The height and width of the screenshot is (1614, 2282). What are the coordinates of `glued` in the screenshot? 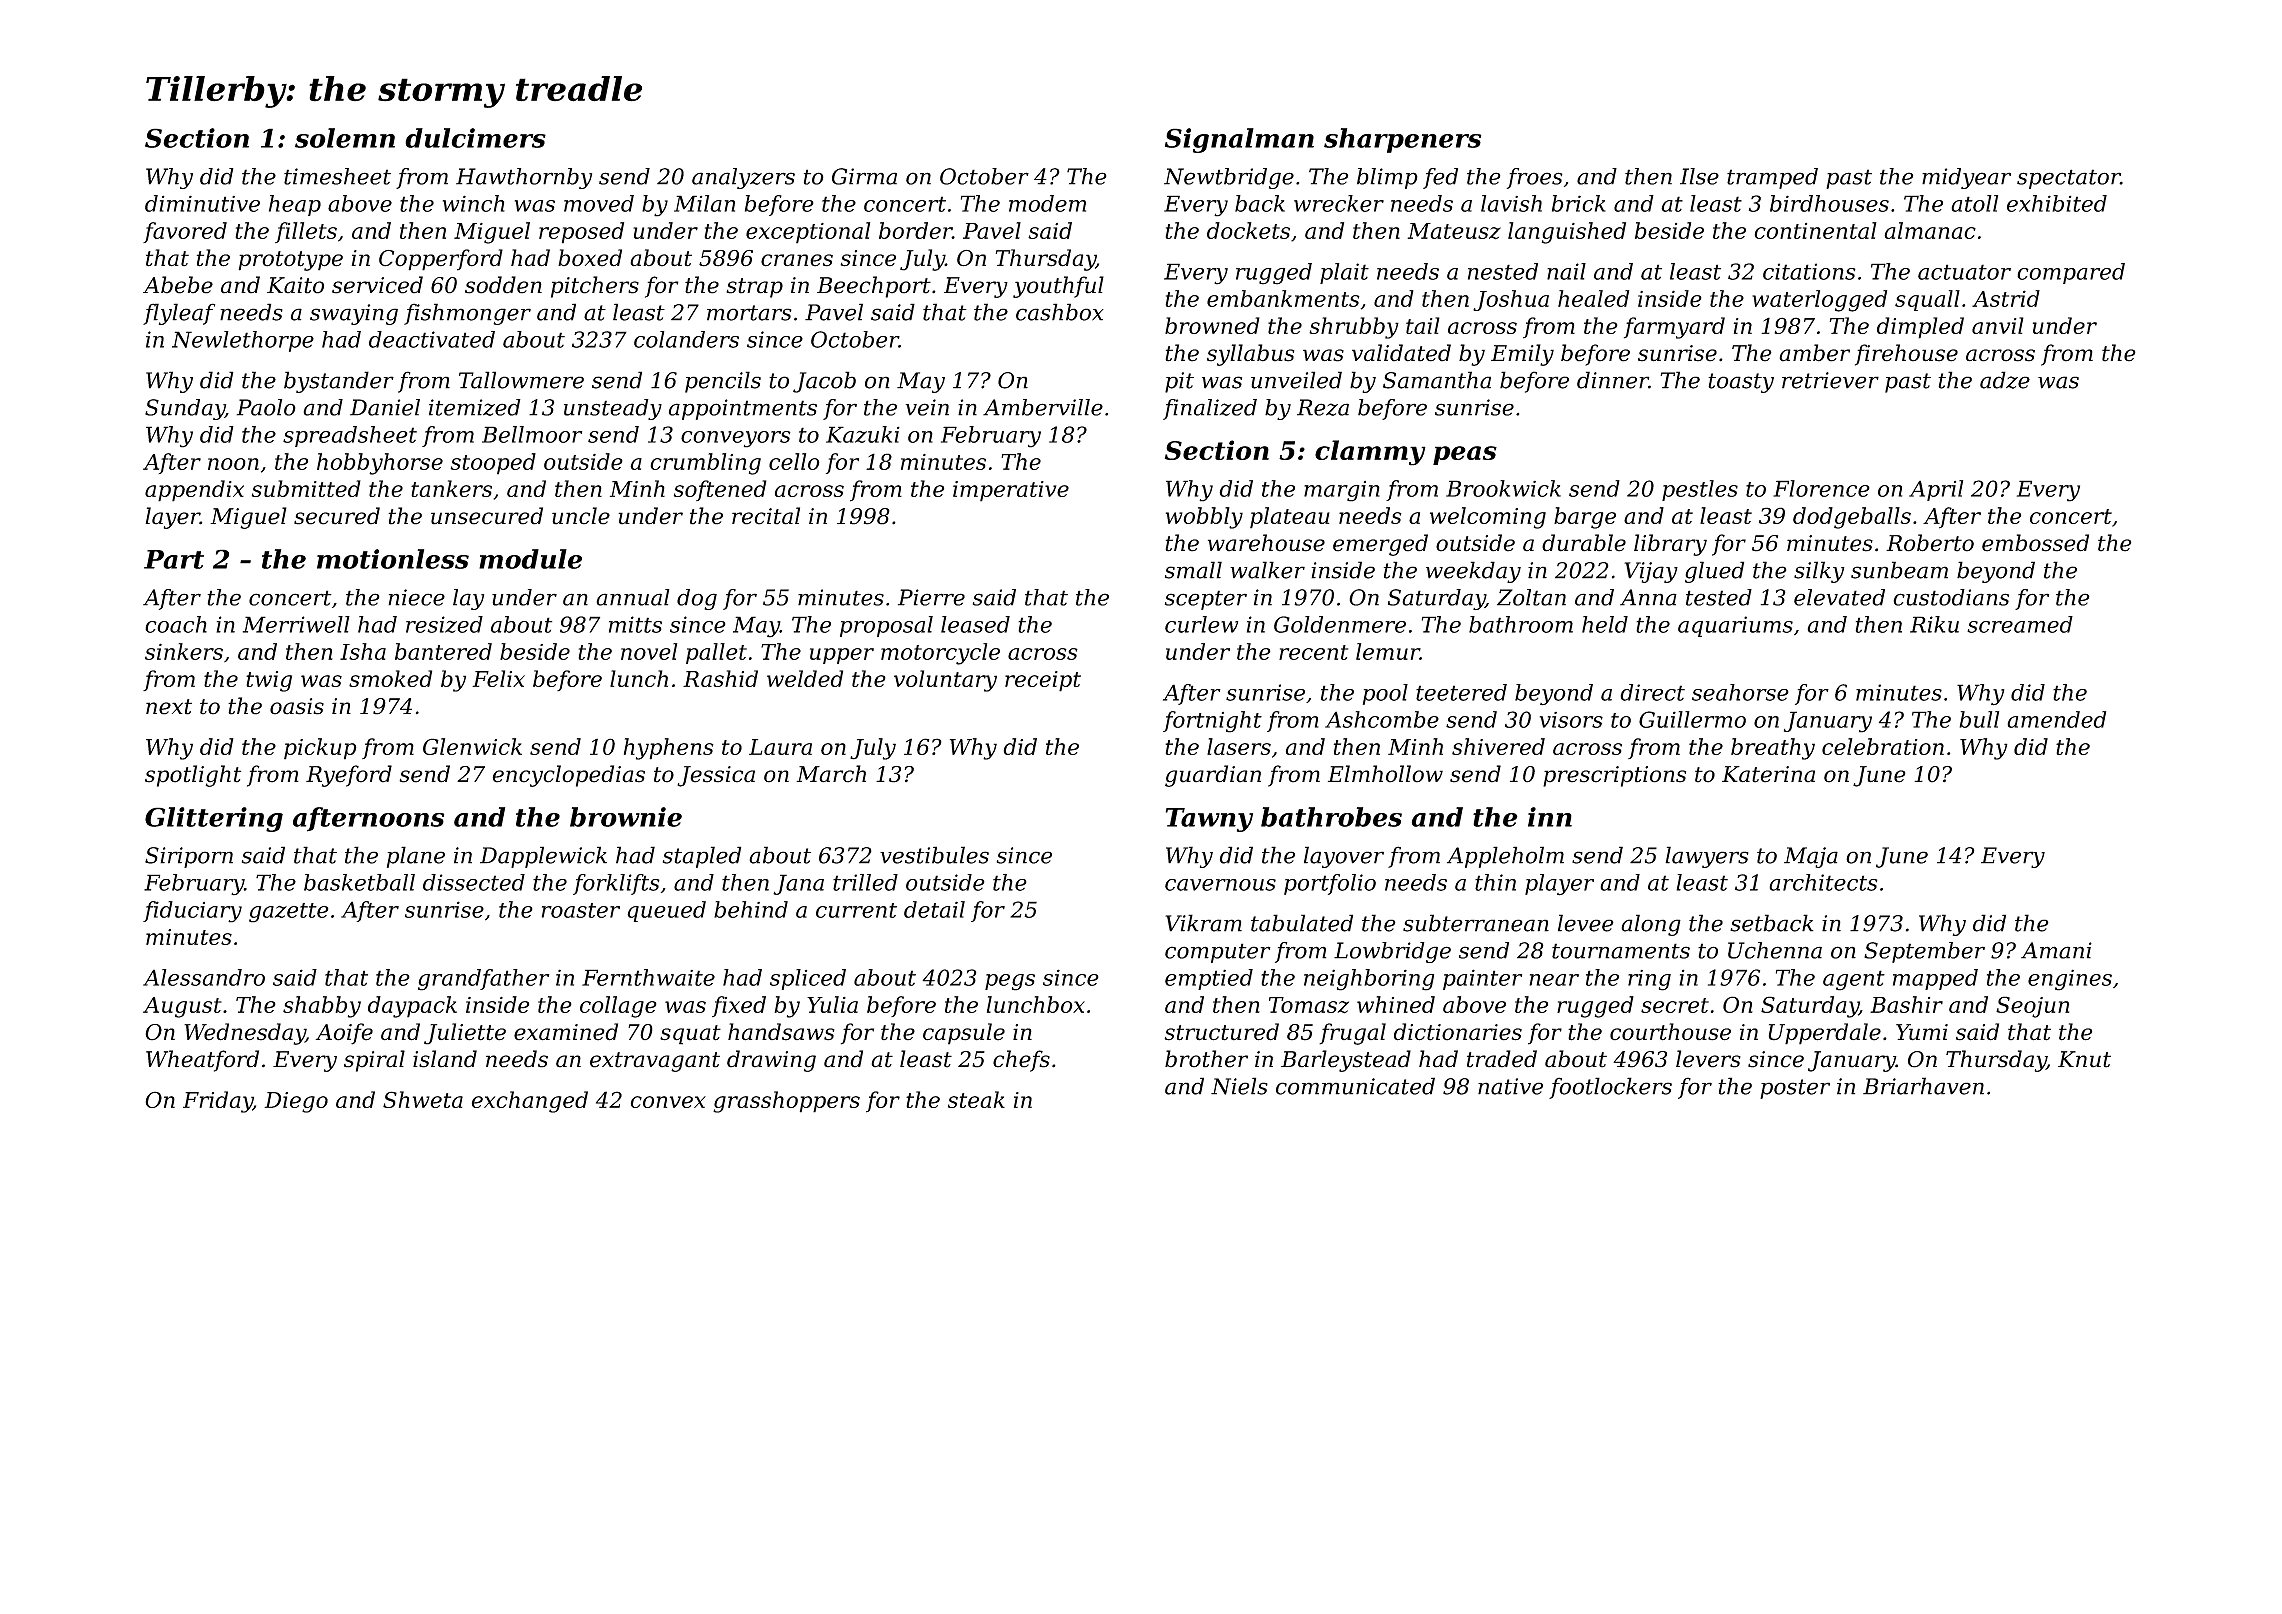 It's located at (1714, 572).
